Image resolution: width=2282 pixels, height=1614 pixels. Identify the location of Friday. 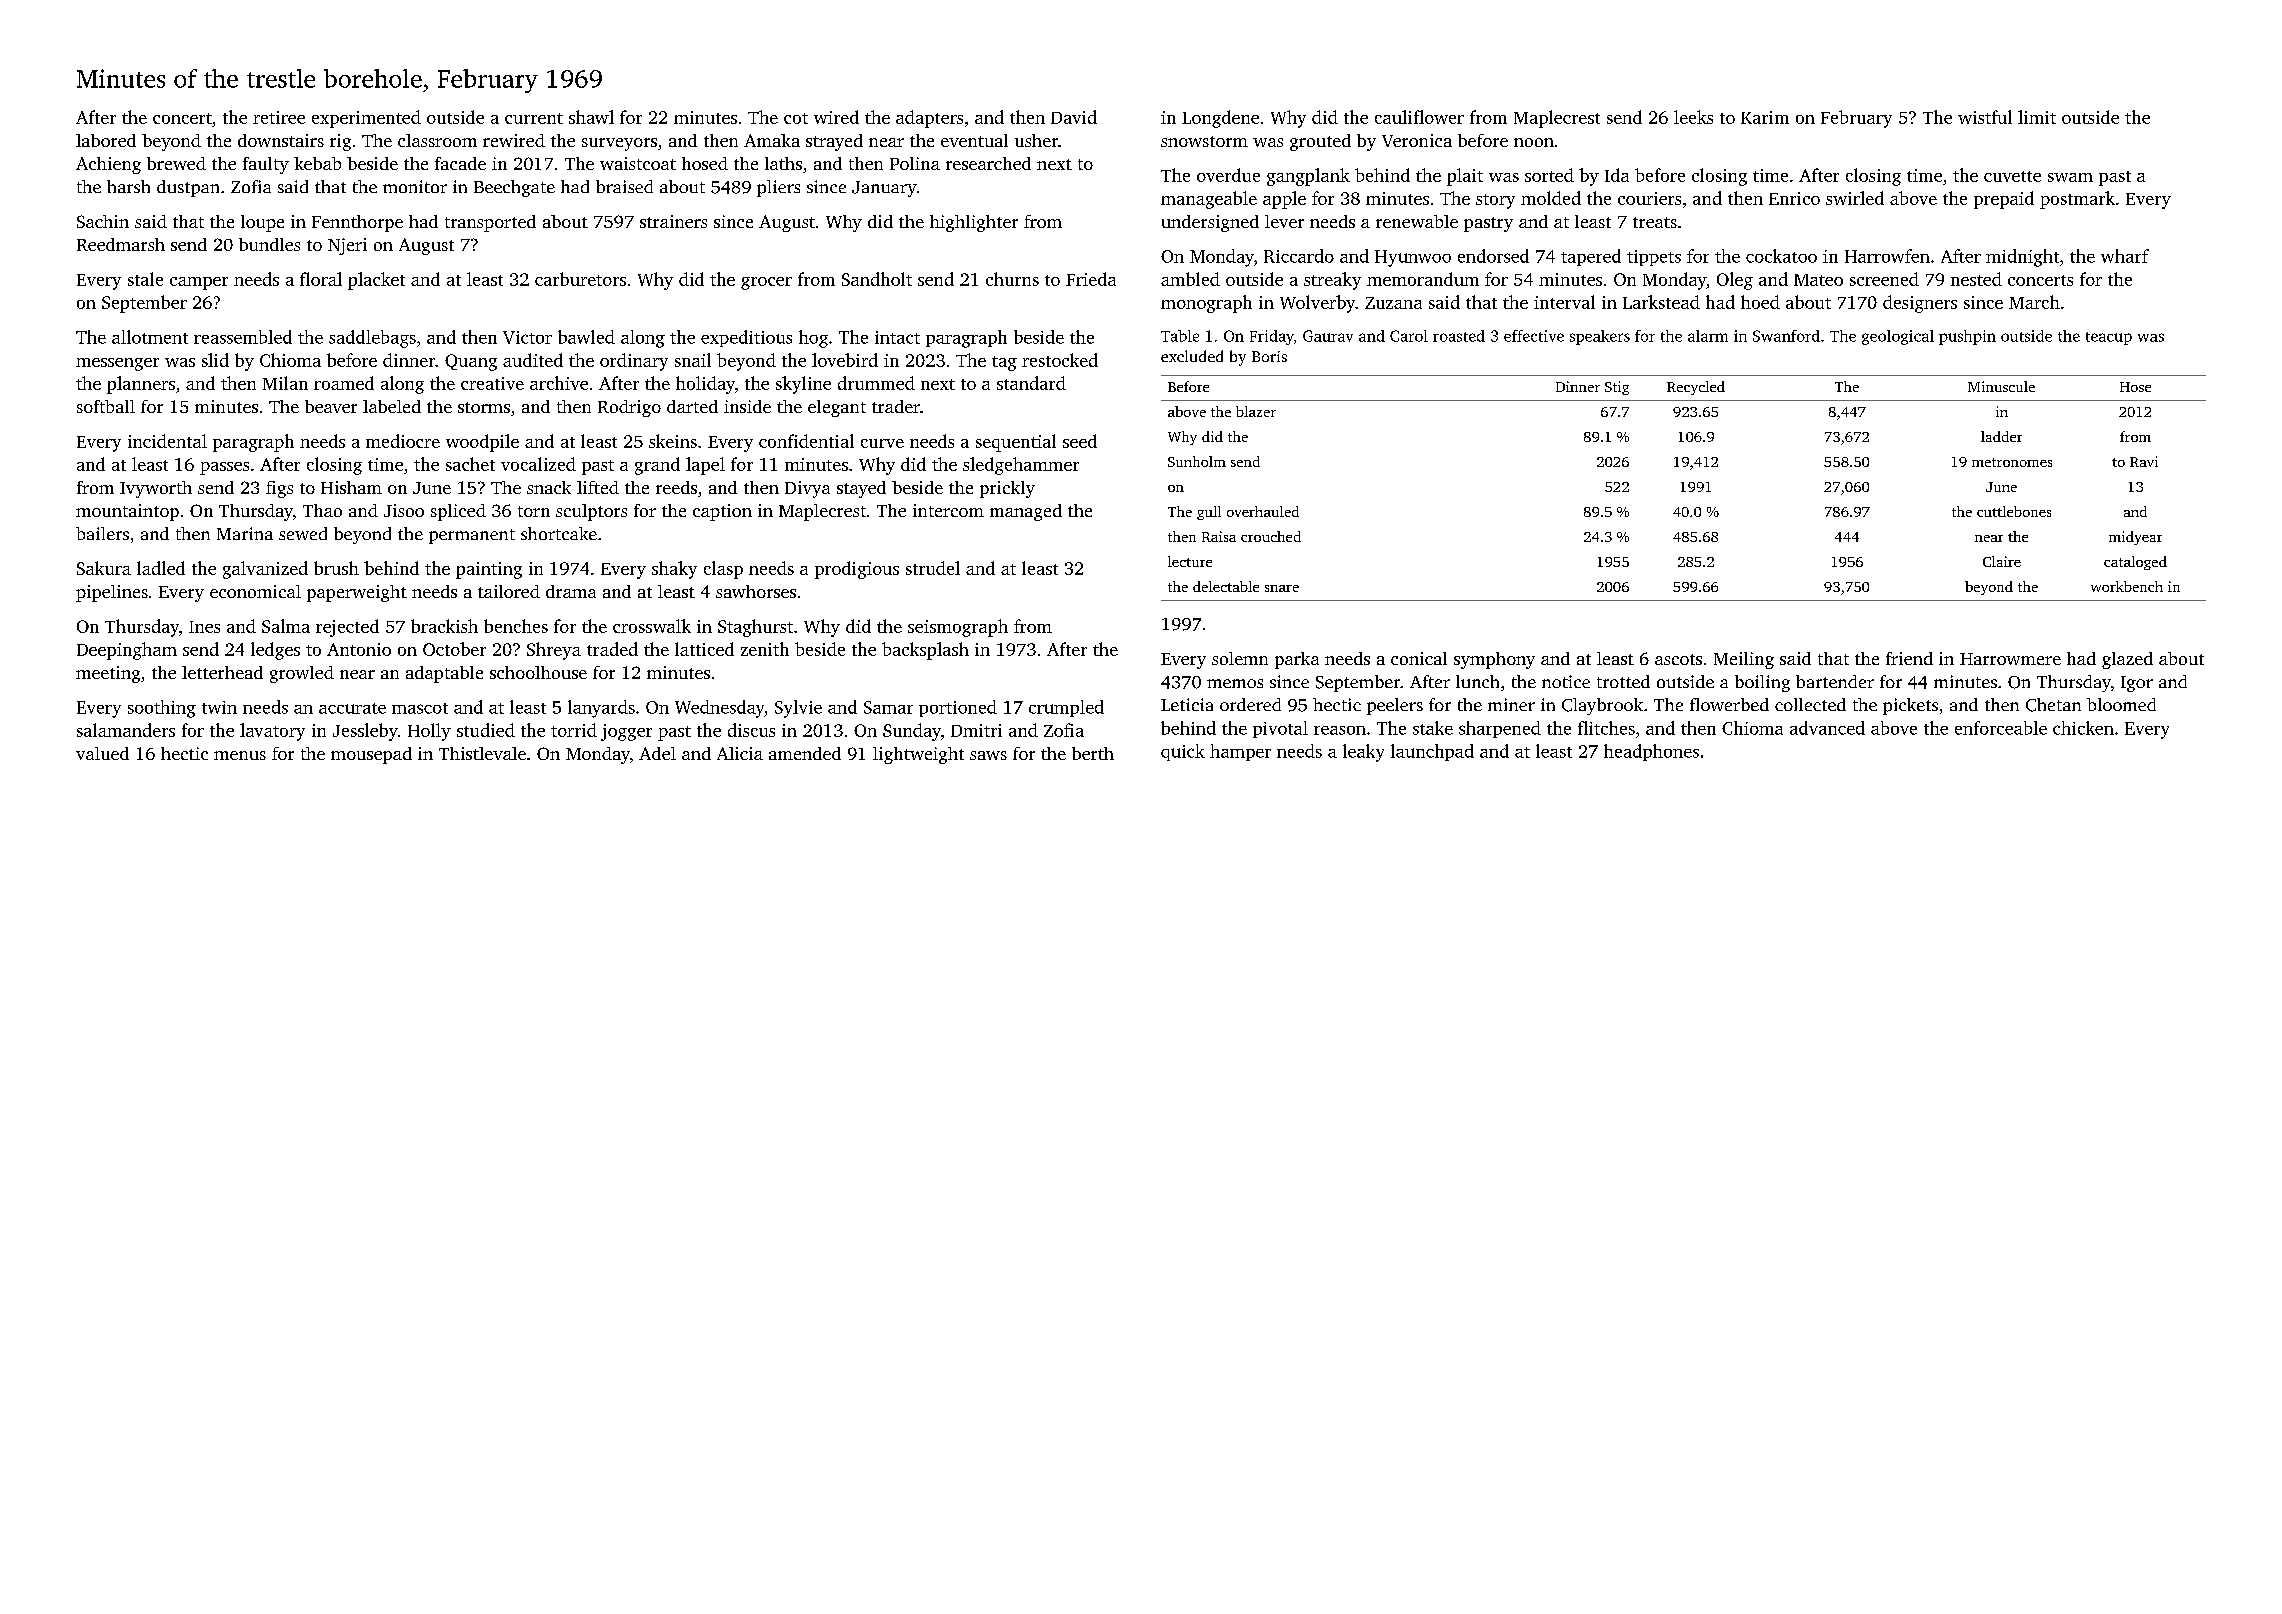
(1272, 337).
